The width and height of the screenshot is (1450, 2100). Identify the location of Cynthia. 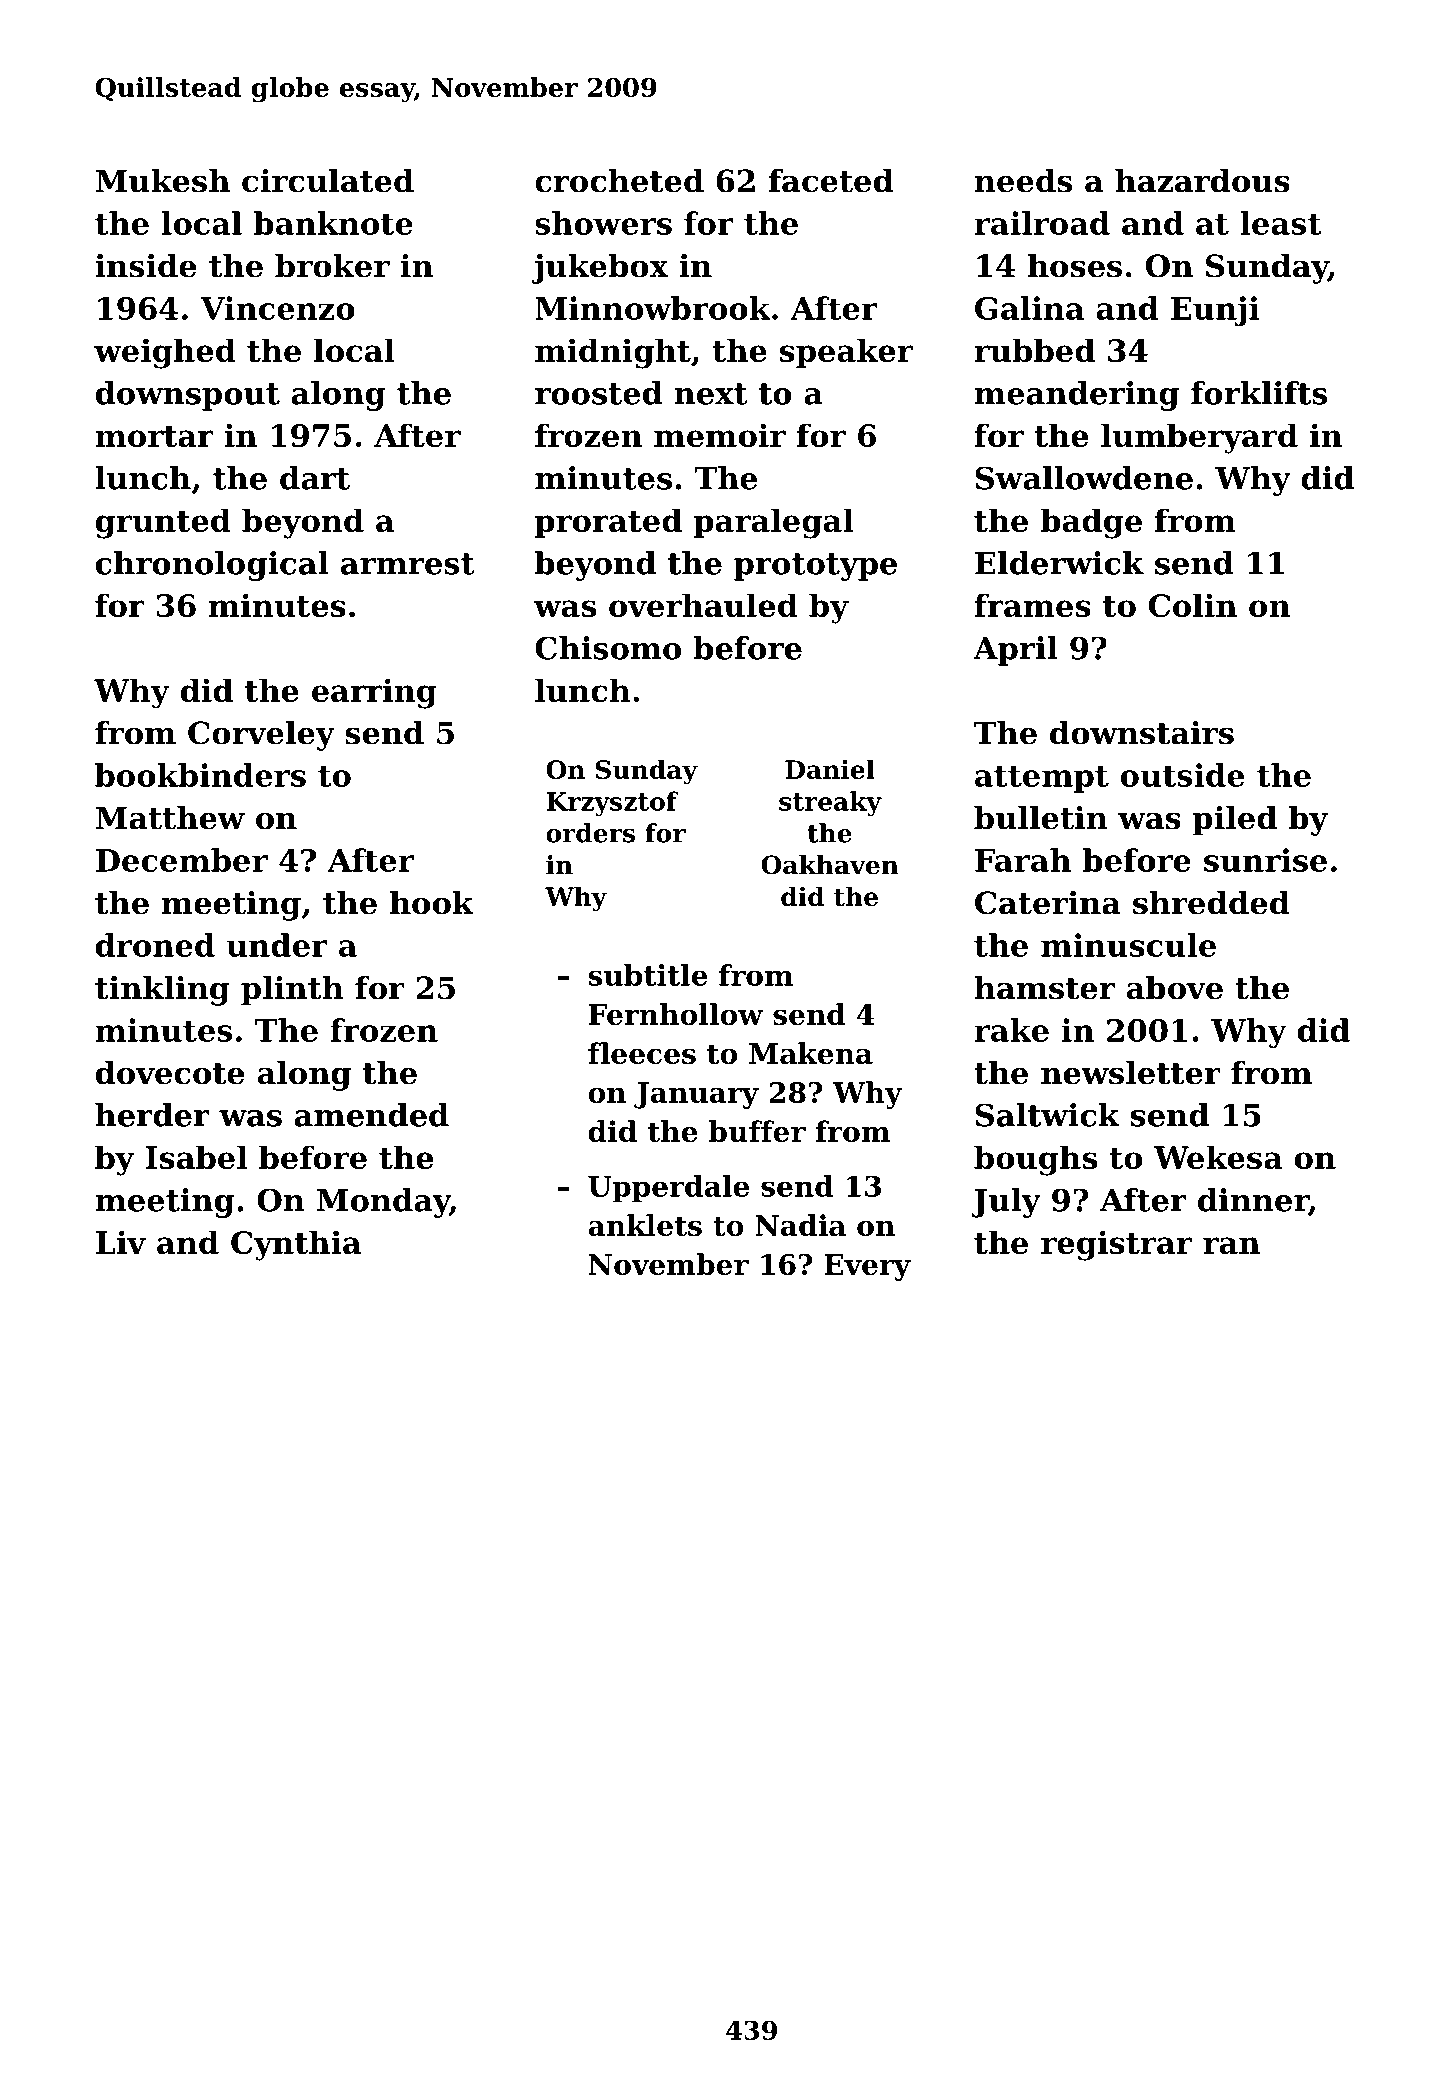
(296, 1245).
